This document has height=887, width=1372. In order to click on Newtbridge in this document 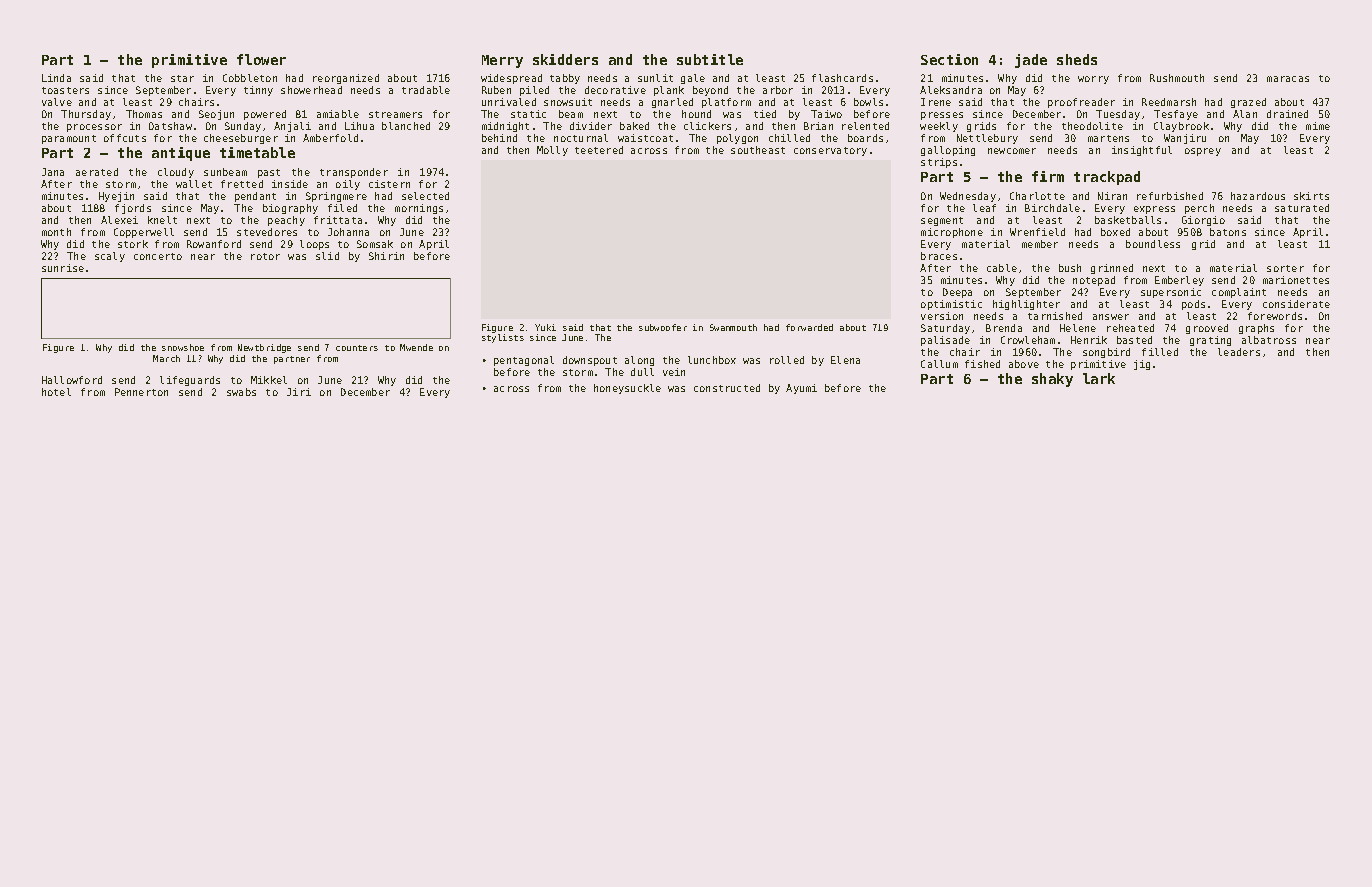, I will do `click(264, 348)`.
